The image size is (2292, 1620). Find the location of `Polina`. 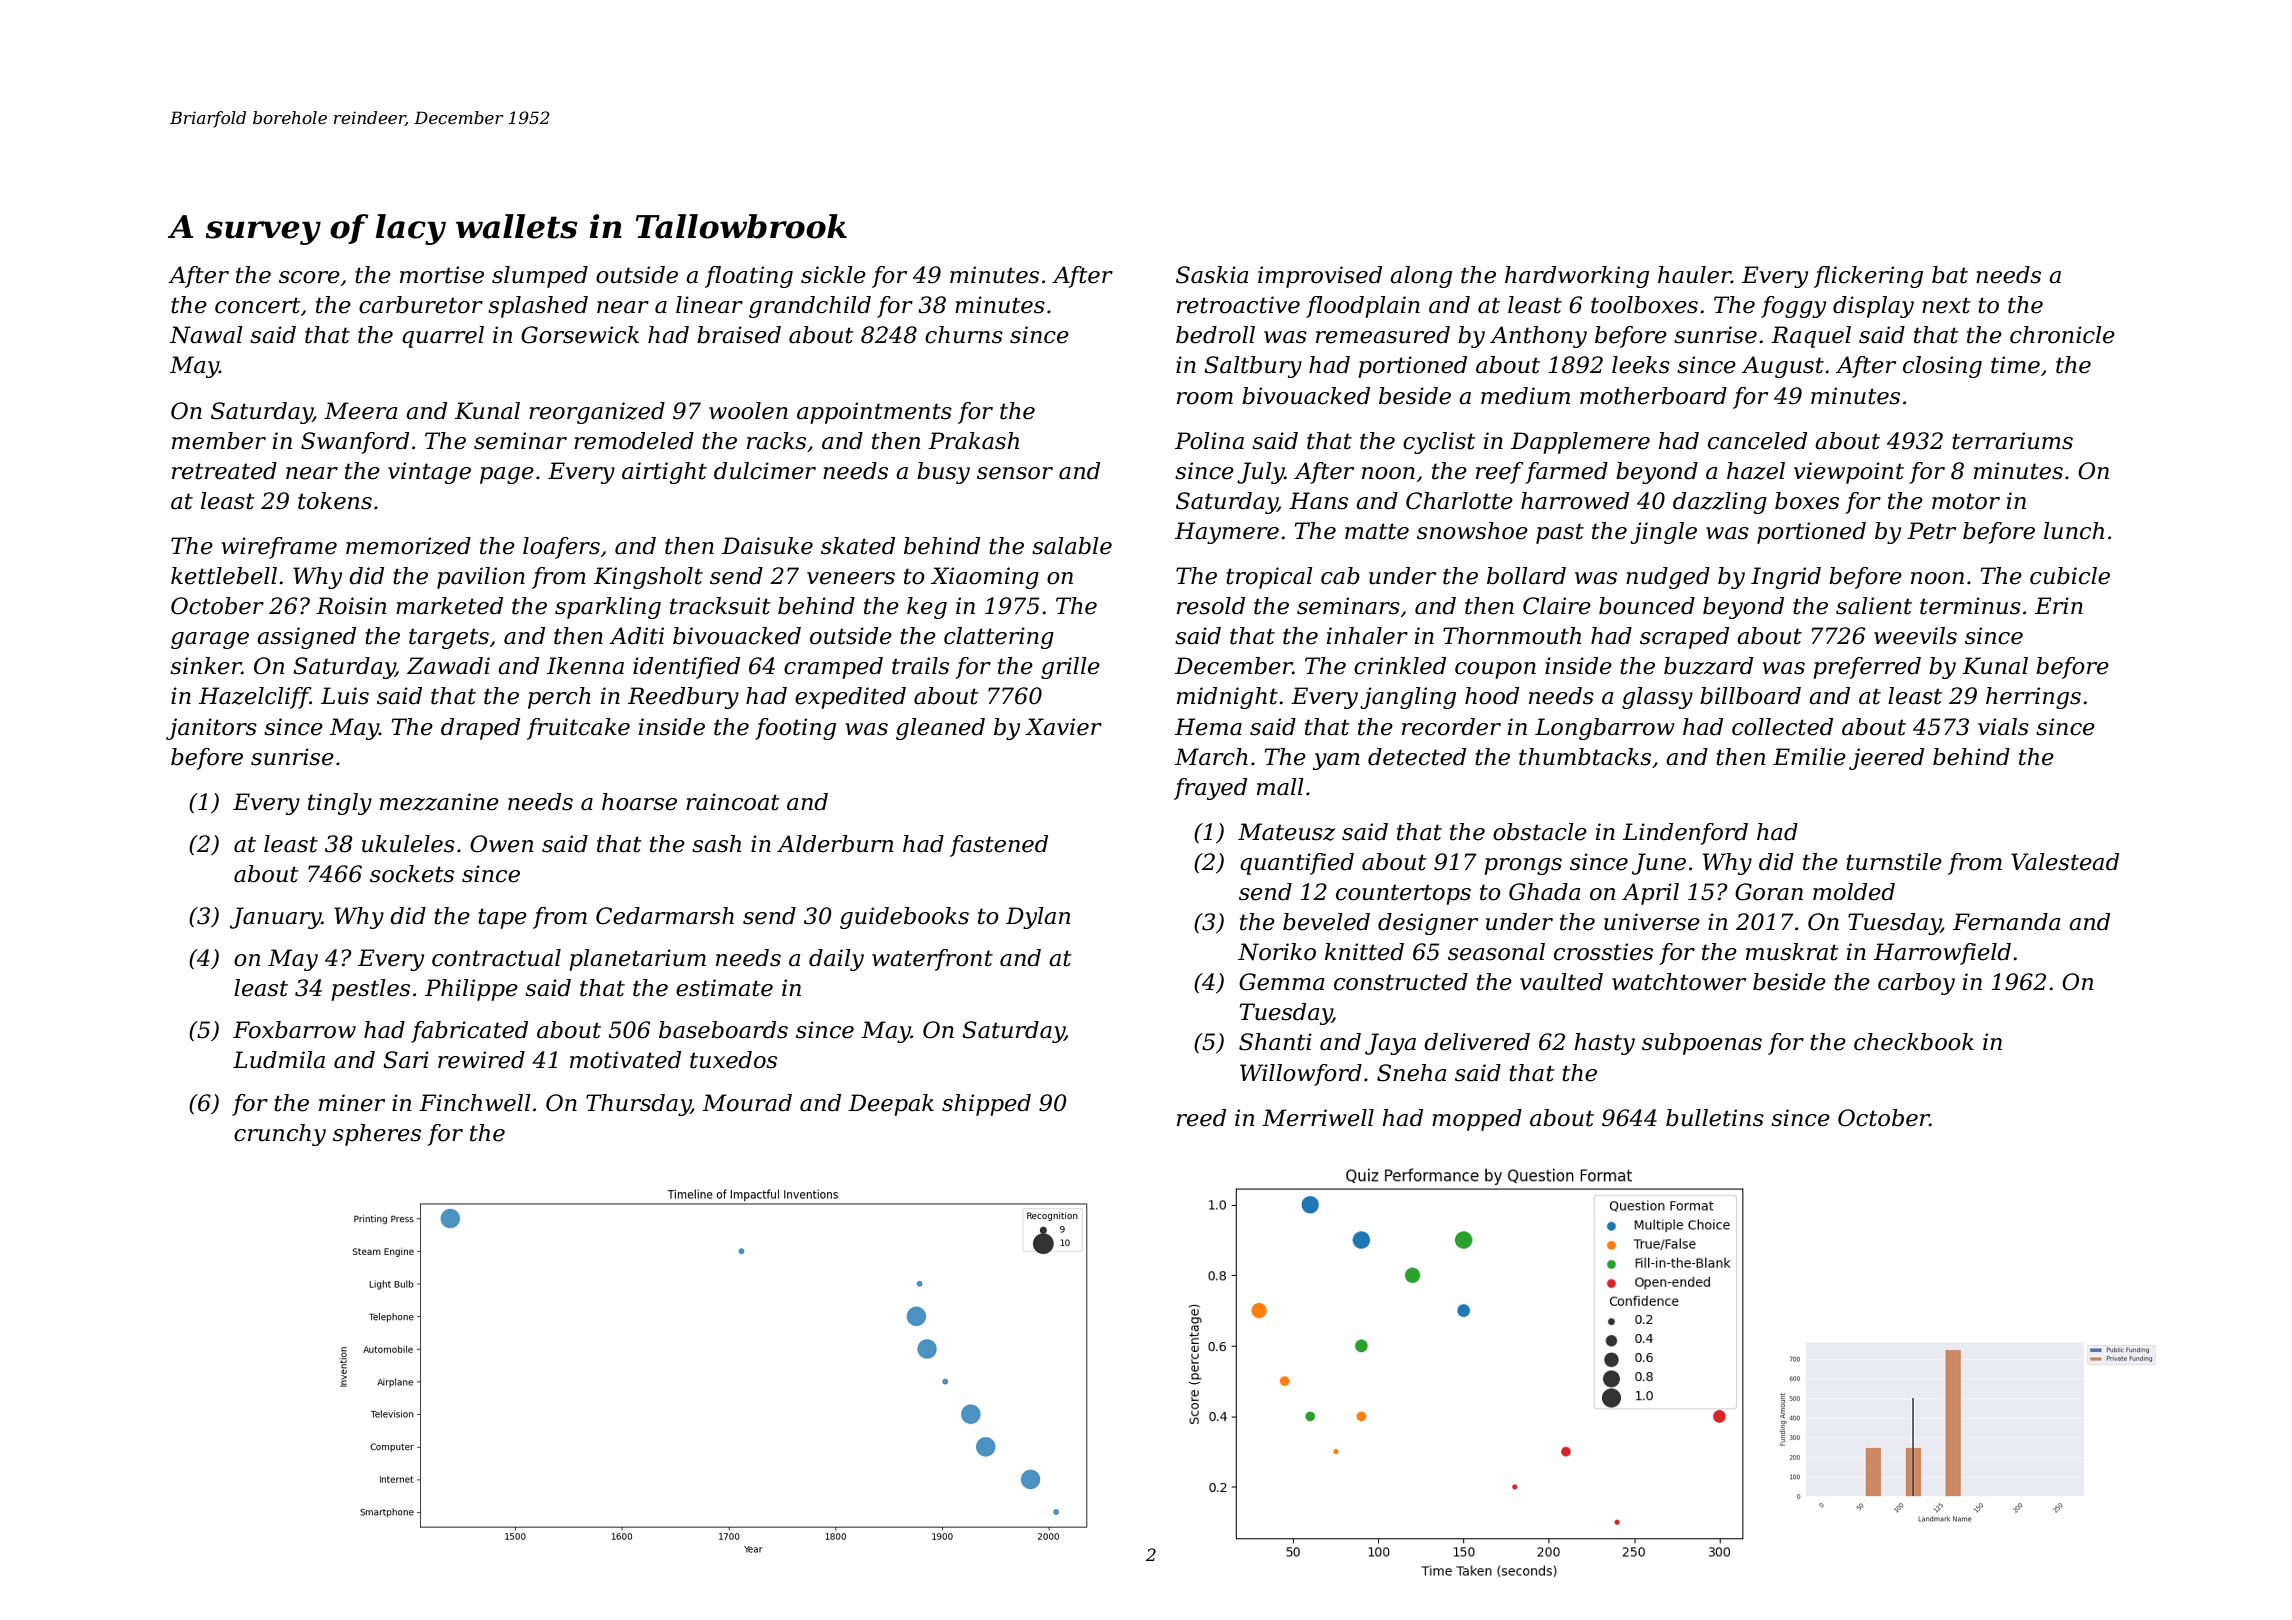

Polina is located at coordinates (1209, 441).
